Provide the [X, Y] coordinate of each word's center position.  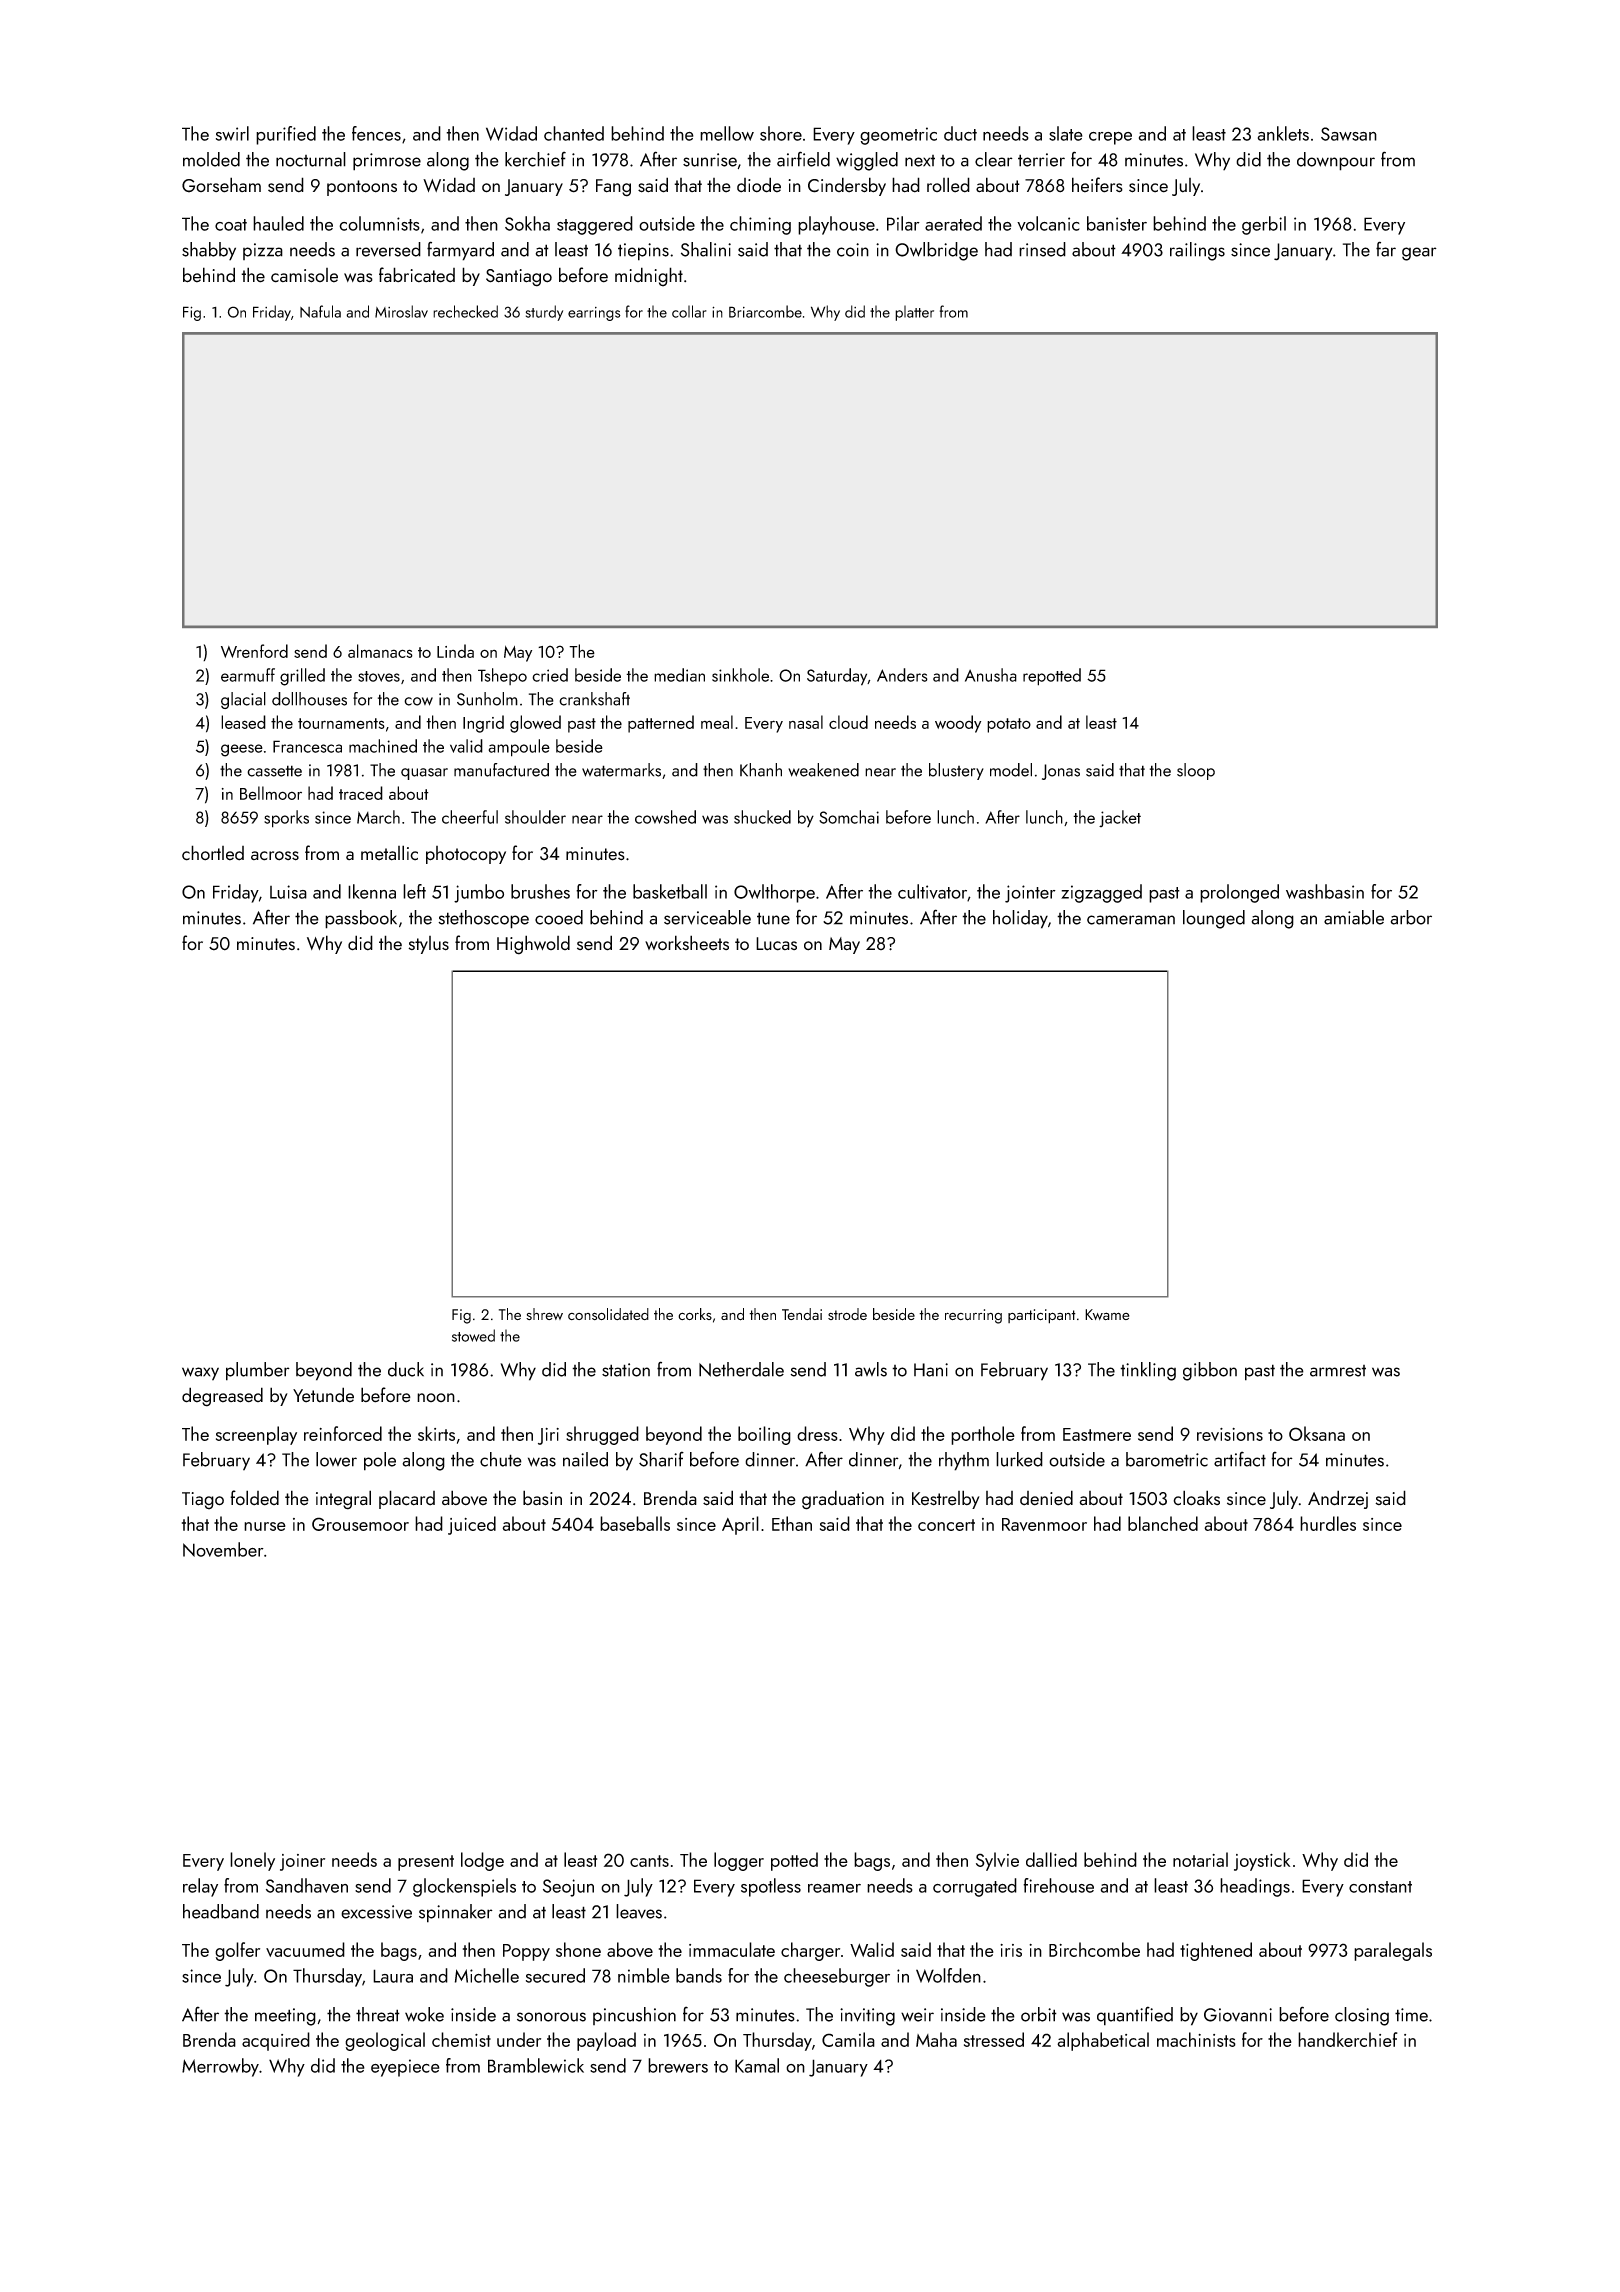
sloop [1196, 771]
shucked [762, 817]
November [223, 1549]
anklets [1283, 133]
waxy [200, 1374]
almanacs [380, 651]
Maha [936, 2039]
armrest [1338, 1371]
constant [1380, 1887]
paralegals [1393, 1951]
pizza [263, 251]
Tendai [802, 1314]
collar [689, 311]
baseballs [635, 1523]
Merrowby [220, 2067]
